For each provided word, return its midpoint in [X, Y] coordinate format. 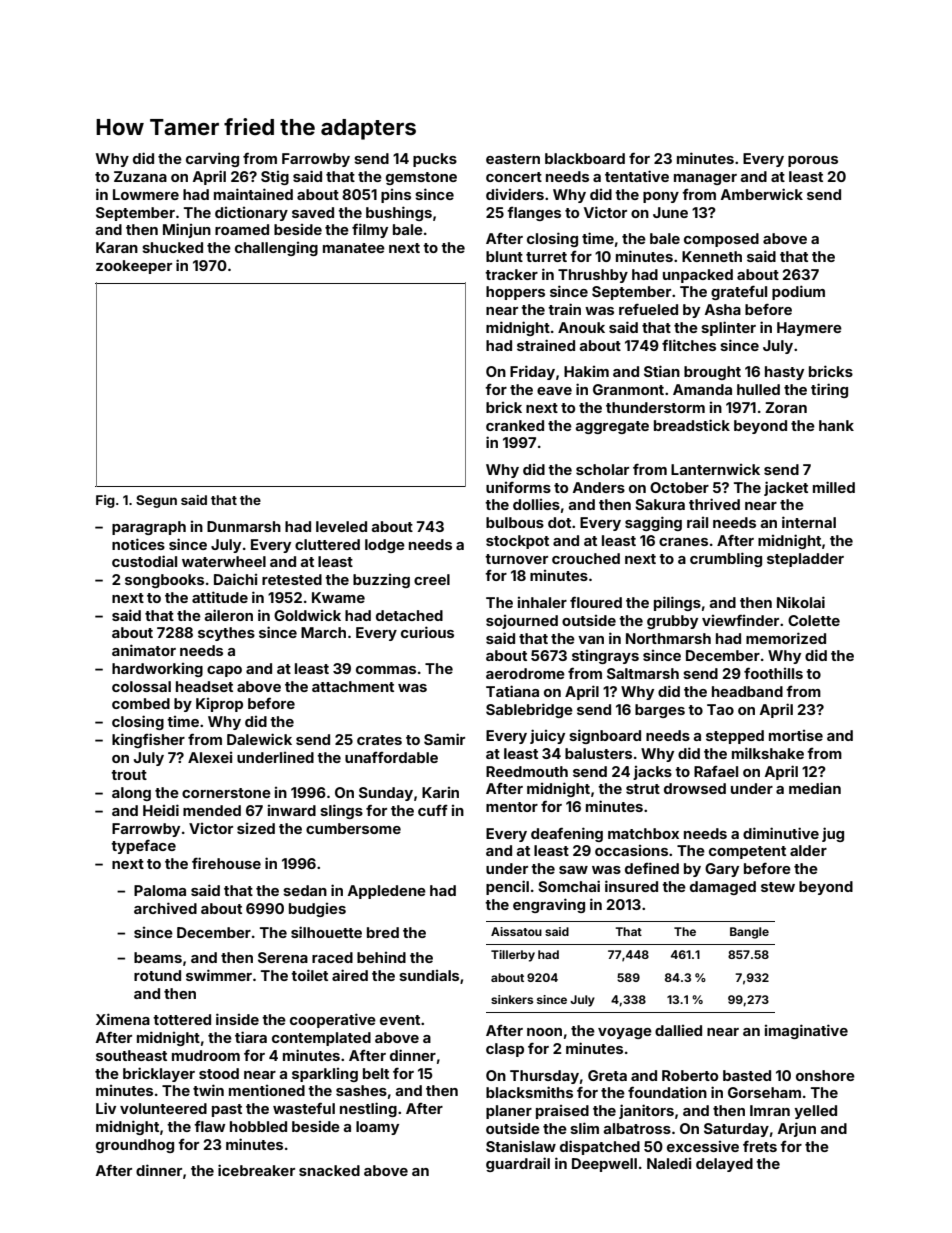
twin [208, 1090]
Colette [814, 620]
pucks [435, 160]
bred [383, 932]
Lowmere [146, 194]
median [815, 788]
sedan [305, 890]
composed [721, 240]
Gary [722, 870]
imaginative [806, 1031]
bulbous [515, 522]
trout [129, 775]
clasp [505, 1050]
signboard [605, 736]
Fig [105, 501]
